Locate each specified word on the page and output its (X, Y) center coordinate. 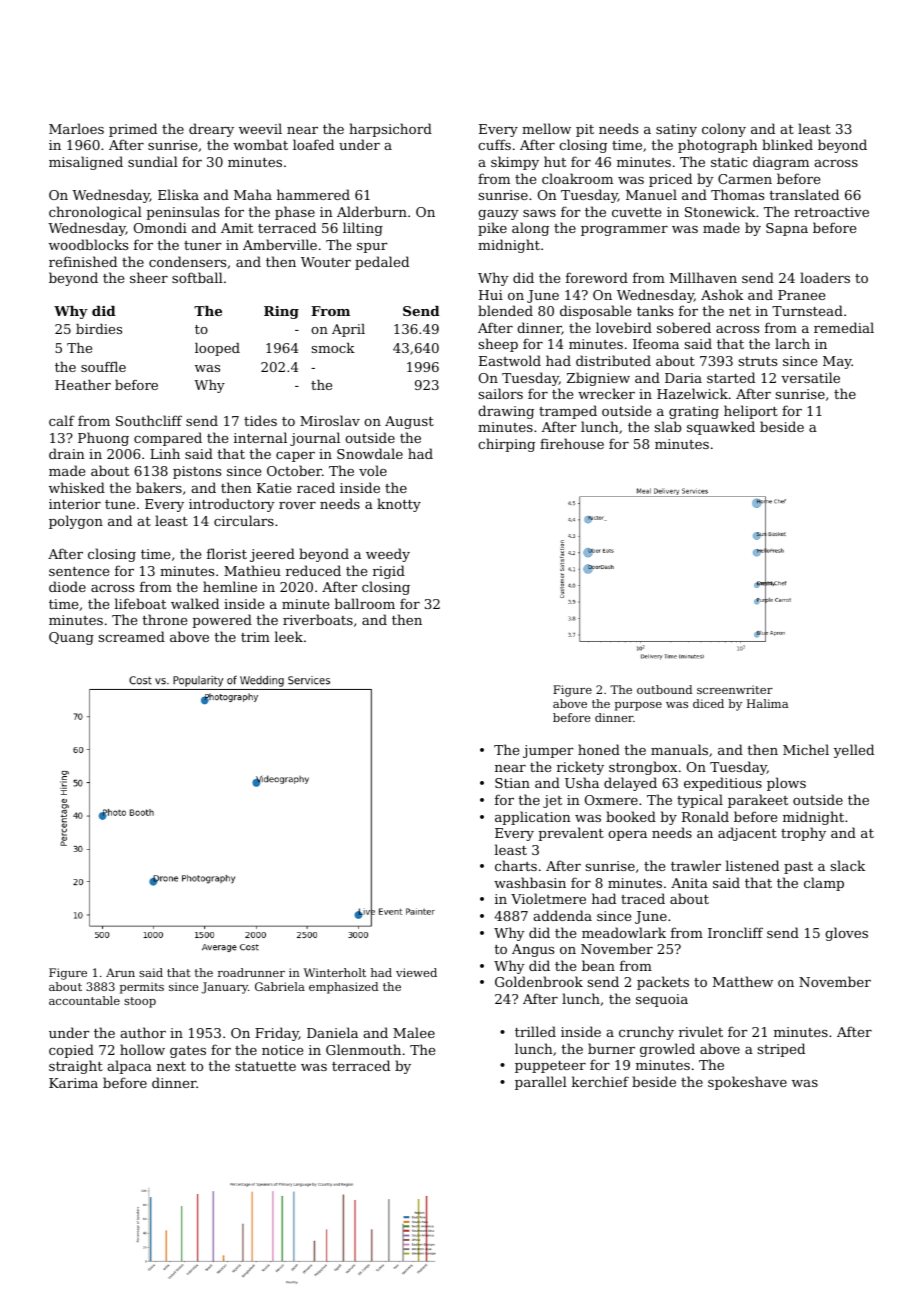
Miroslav (330, 420)
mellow (546, 128)
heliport (751, 412)
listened (752, 865)
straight (76, 1067)
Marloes (76, 128)
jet (552, 801)
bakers (159, 487)
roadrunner (251, 972)
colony (724, 130)
